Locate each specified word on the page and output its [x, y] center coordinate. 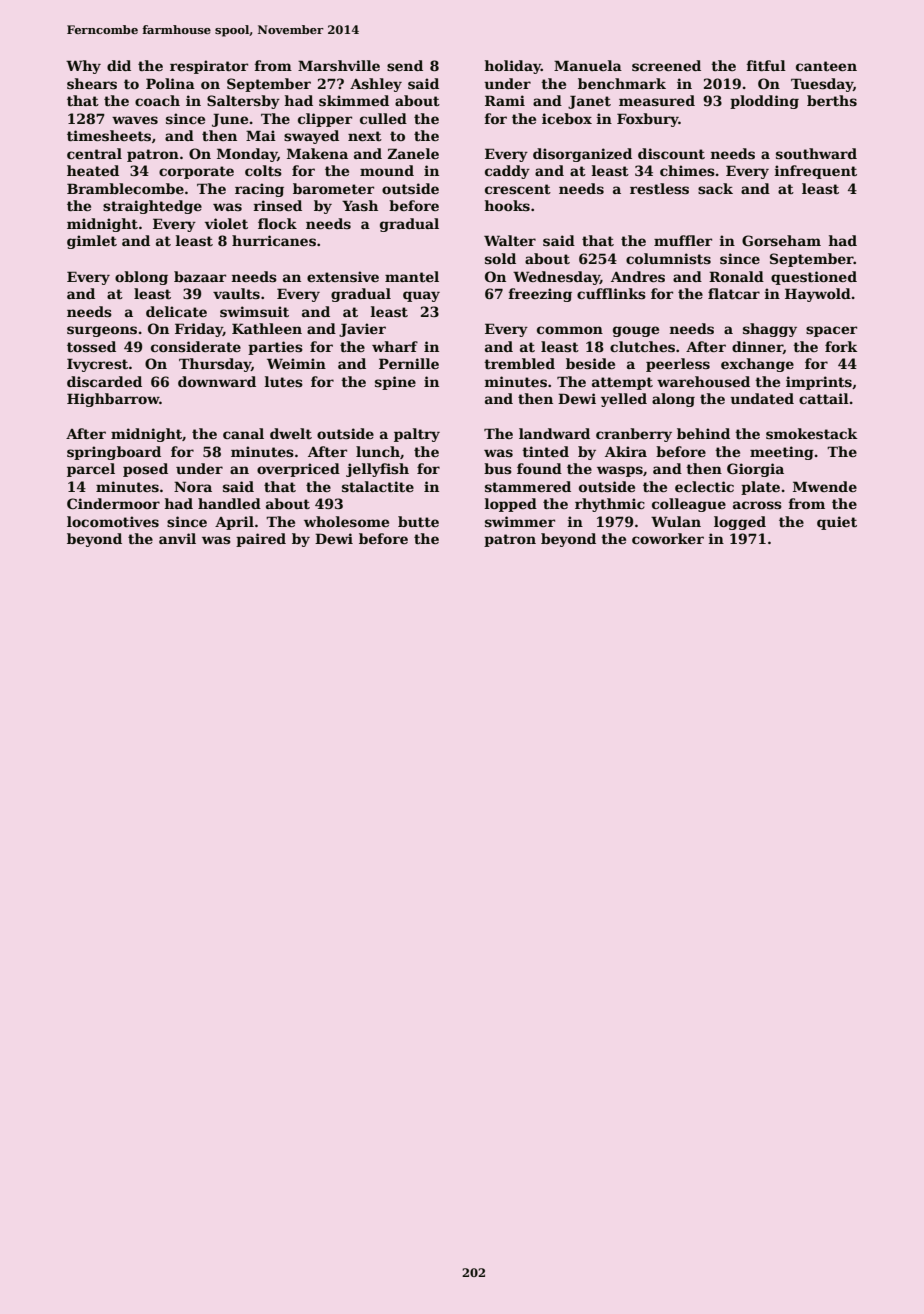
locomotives [113, 521]
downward [217, 381]
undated [762, 398]
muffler [683, 240]
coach [157, 100]
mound [387, 170]
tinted [545, 451]
